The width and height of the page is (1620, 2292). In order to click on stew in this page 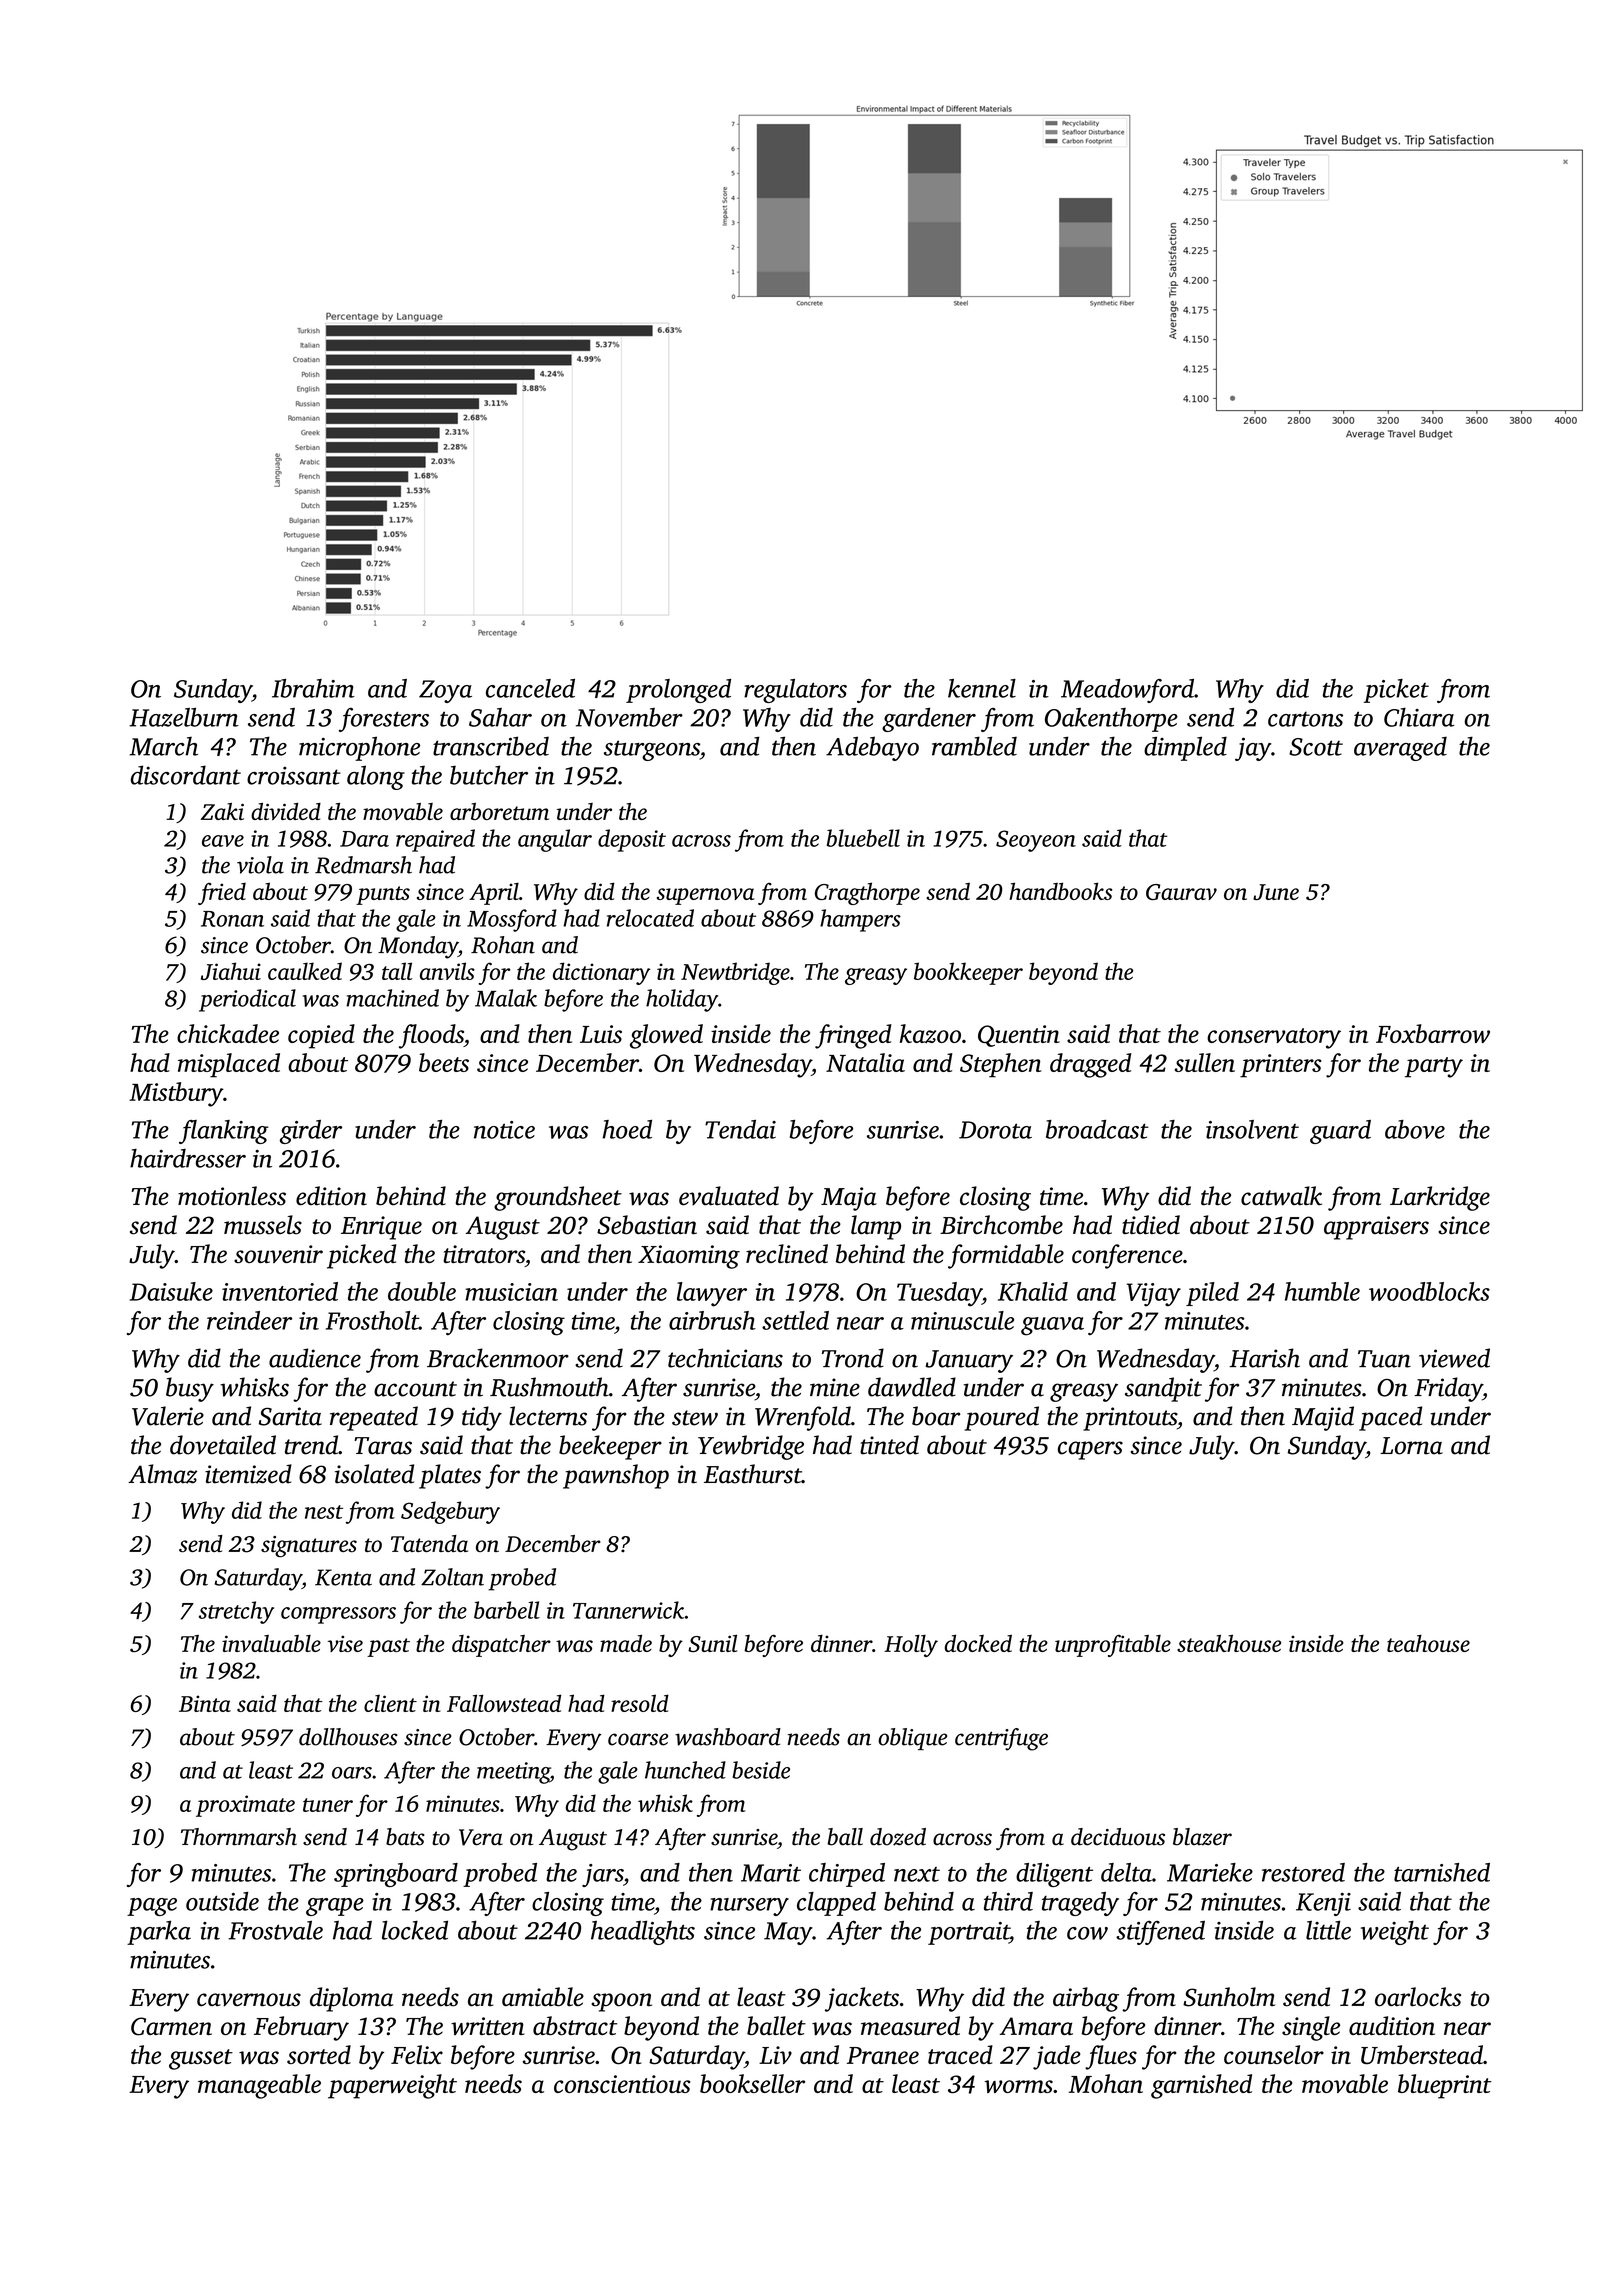, I will do `click(695, 1418)`.
